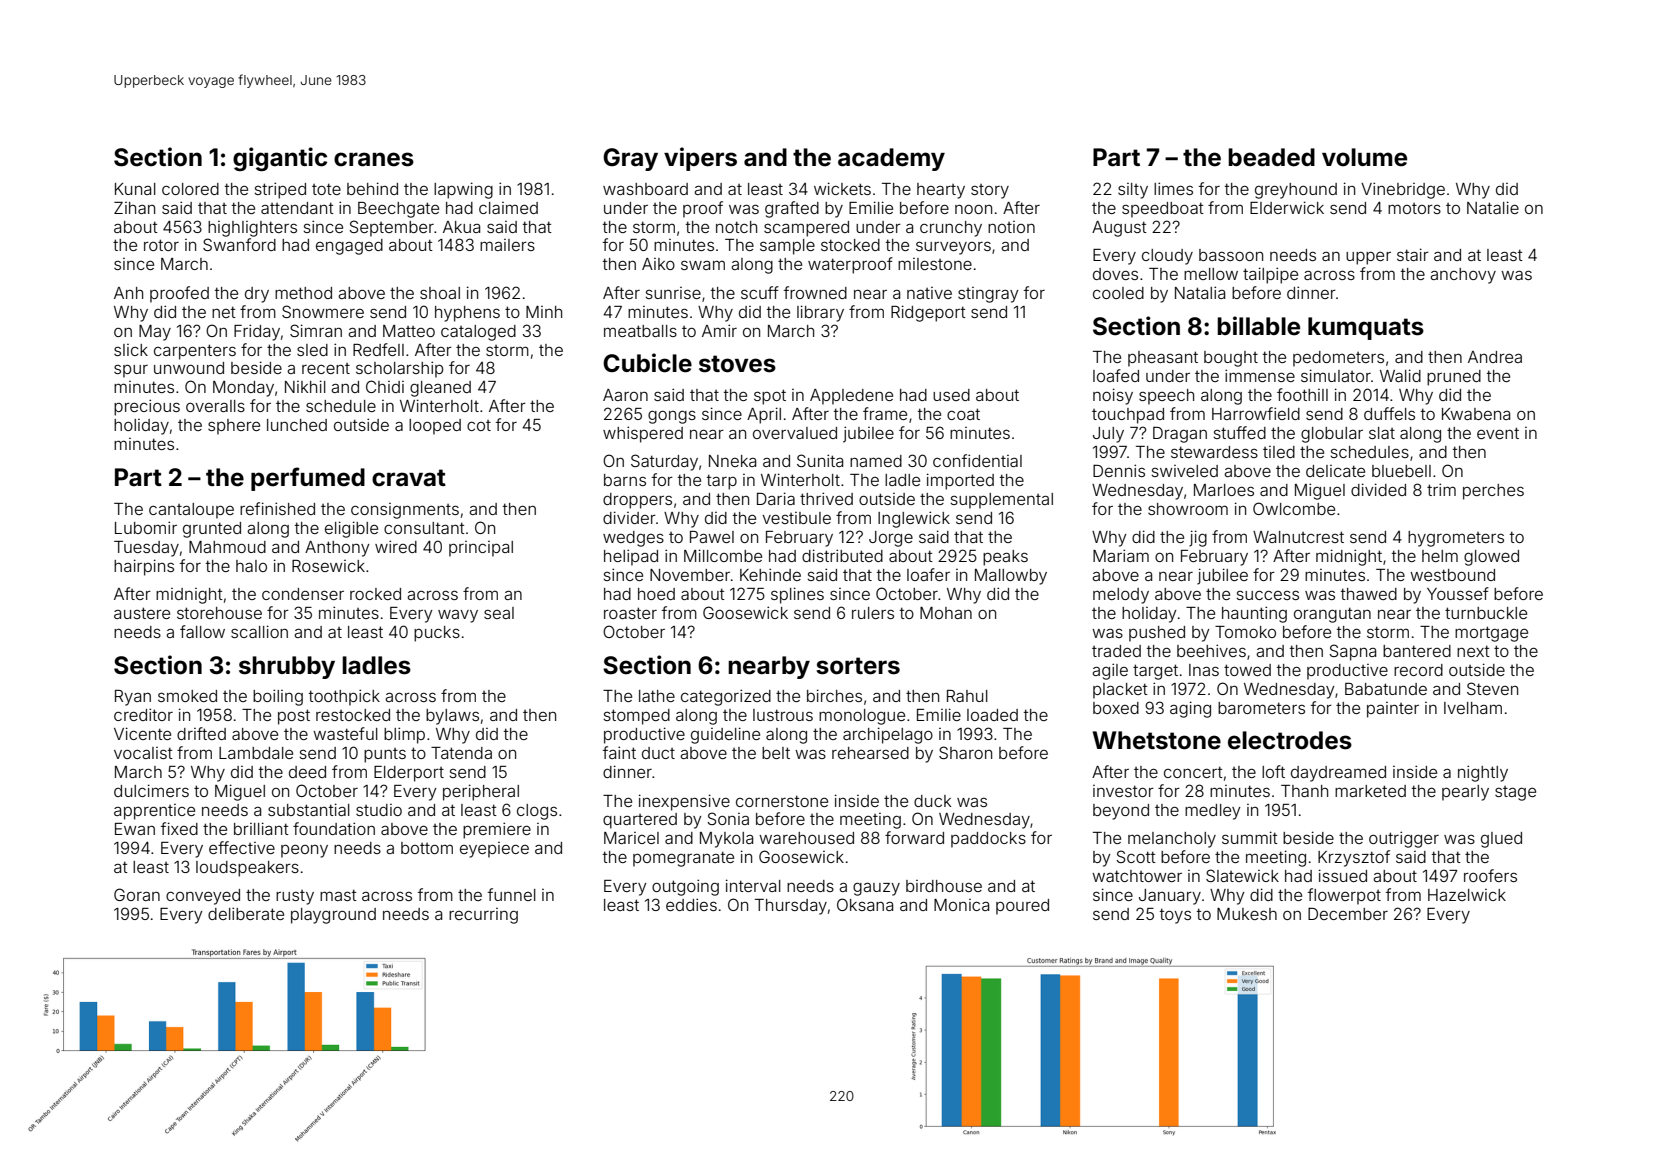 The width and height of the screenshot is (1658, 1173). What do you see at coordinates (726, 697) in the screenshot?
I see `categorized` at bounding box center [726, 697].
